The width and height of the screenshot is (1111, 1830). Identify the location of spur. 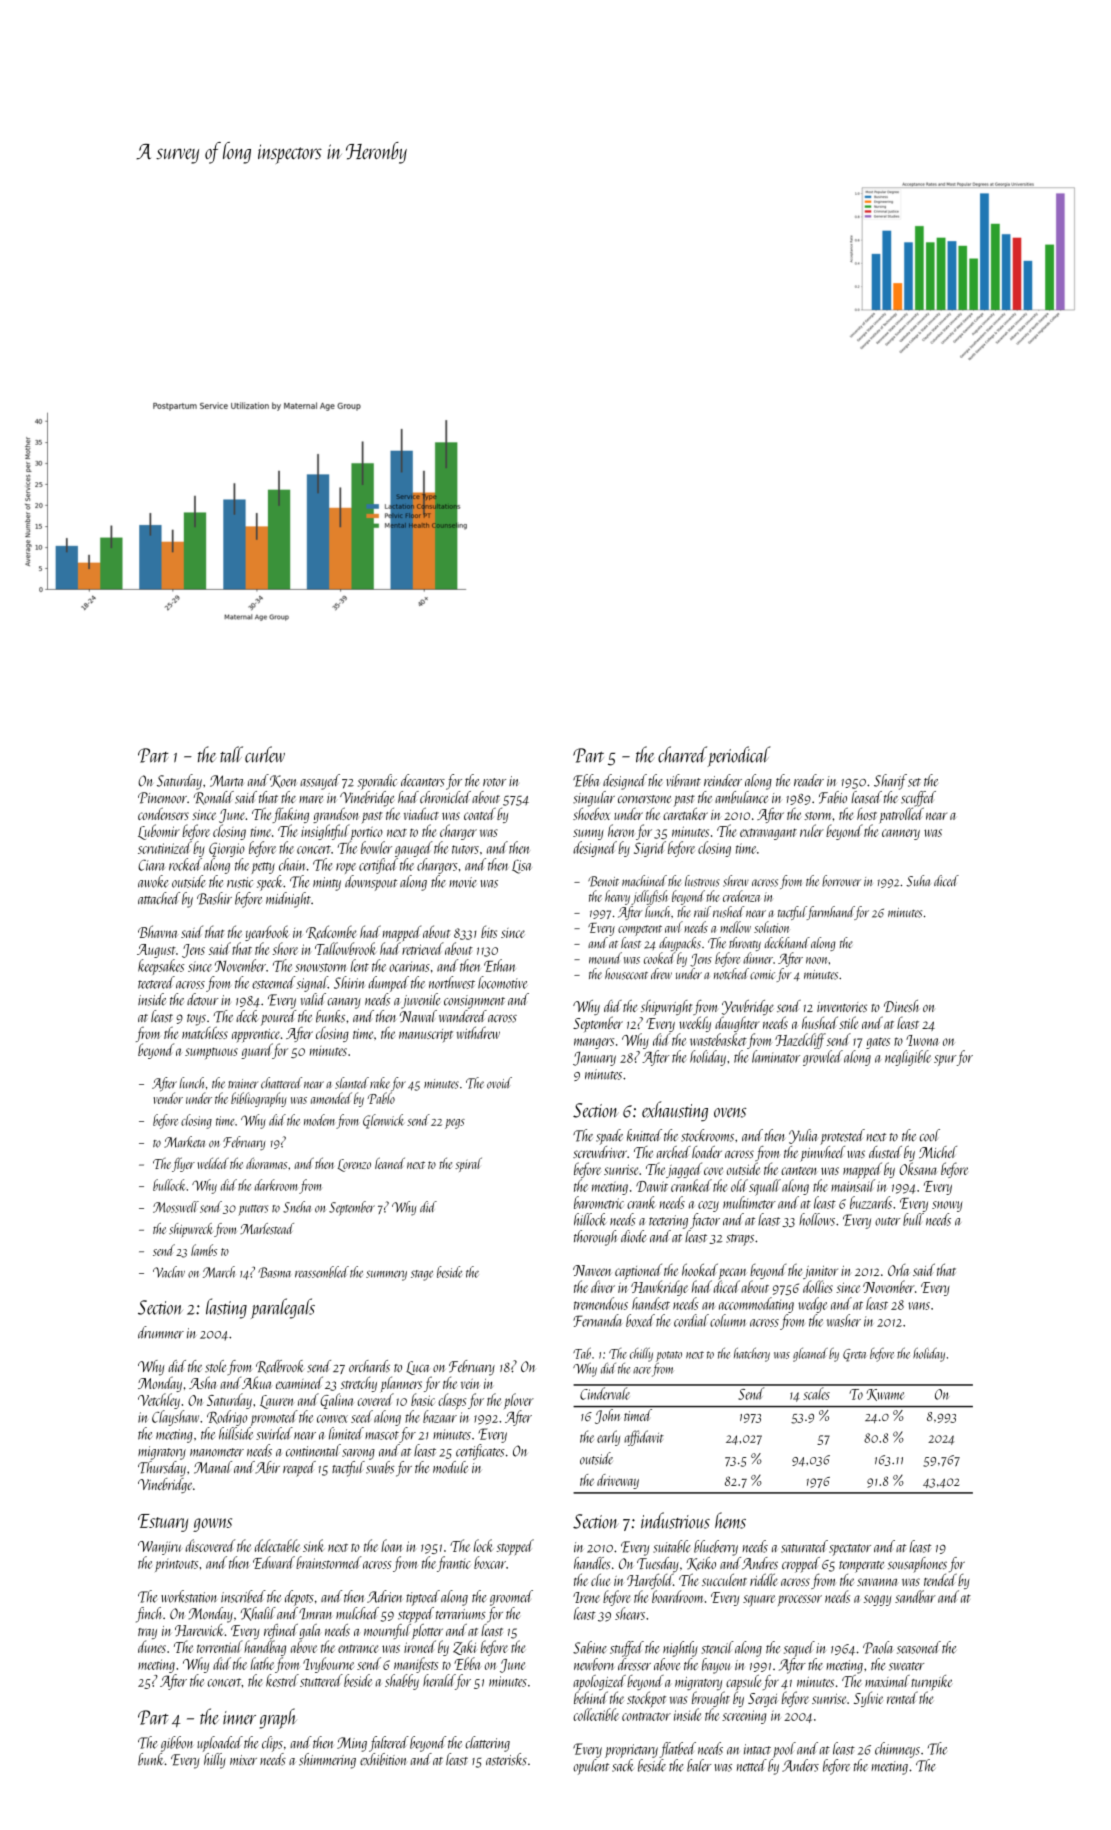
(945, 1060).
